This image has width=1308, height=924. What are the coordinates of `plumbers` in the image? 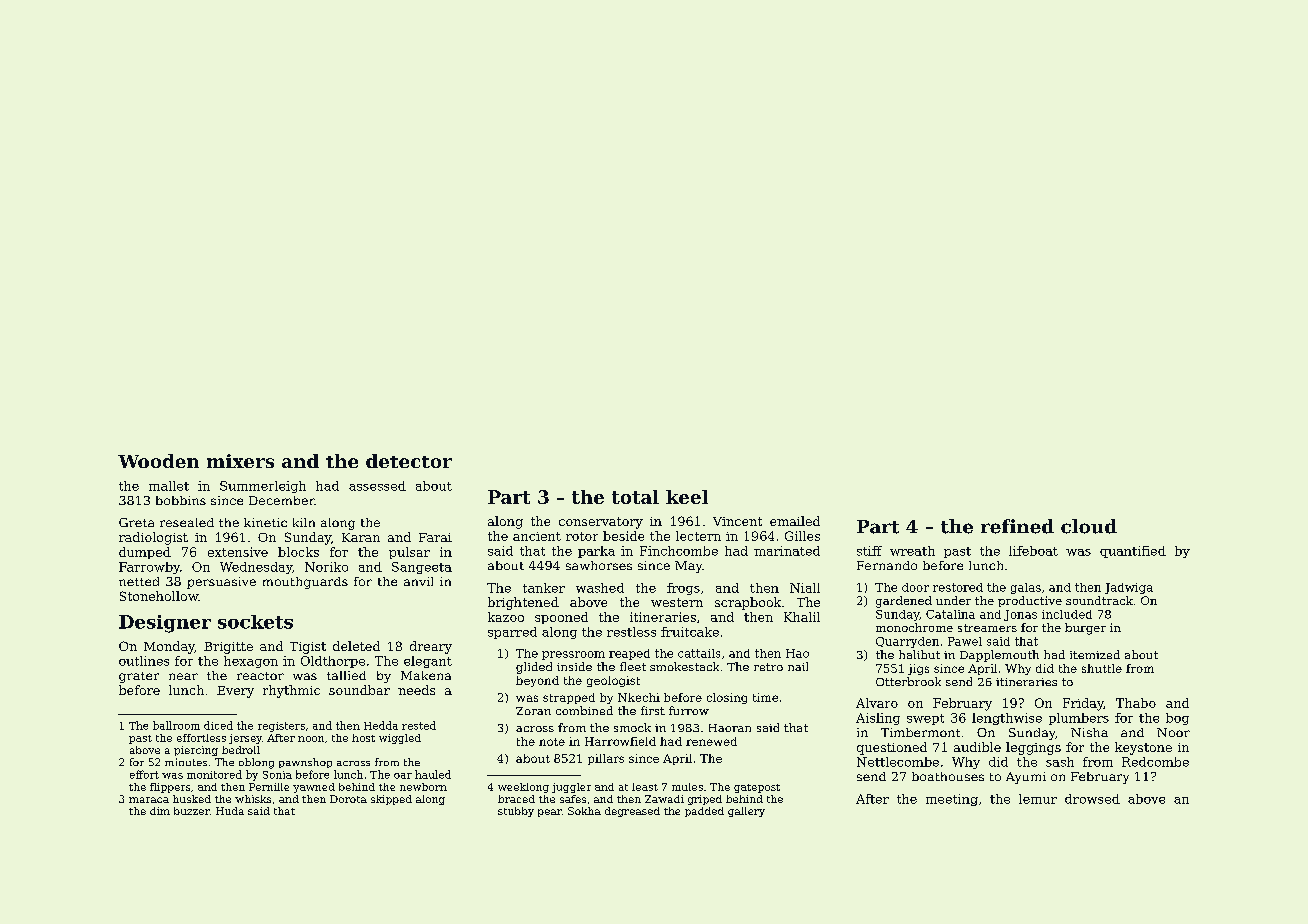 It's located at (1079, 719).
